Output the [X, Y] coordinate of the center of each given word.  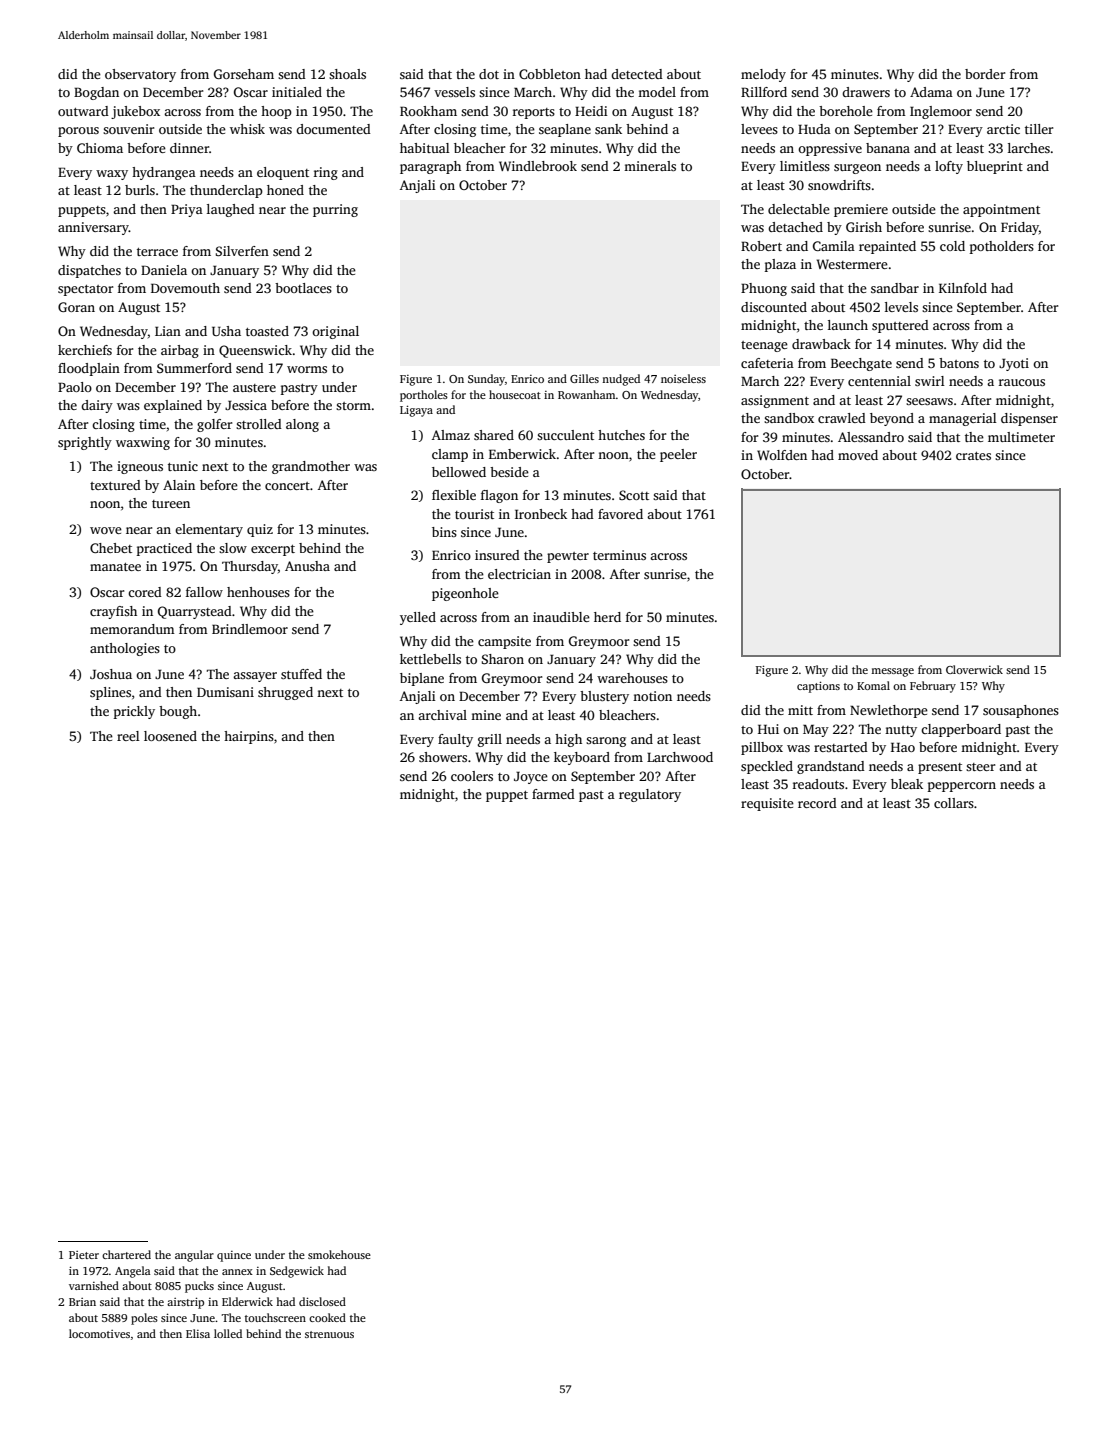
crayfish [113, 612]
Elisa [198, 1333]
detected [637, 74]
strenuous [329, 1334]
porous [78, 132]
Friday [1020, 228]
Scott [634, 495]
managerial [963, 419]
